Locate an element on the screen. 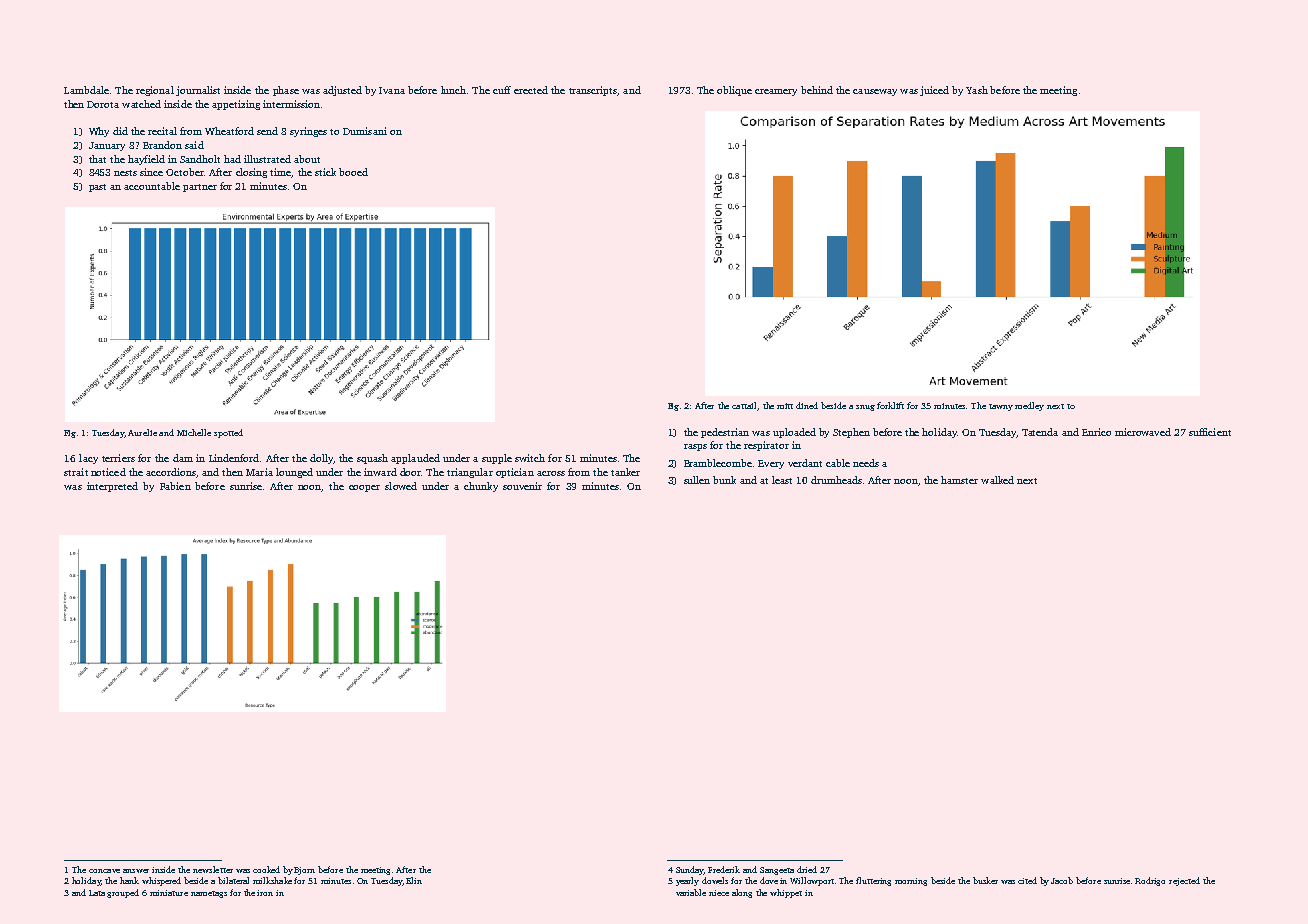 The image size is (1308, 924). dried is located at coordinates (807, 869).
